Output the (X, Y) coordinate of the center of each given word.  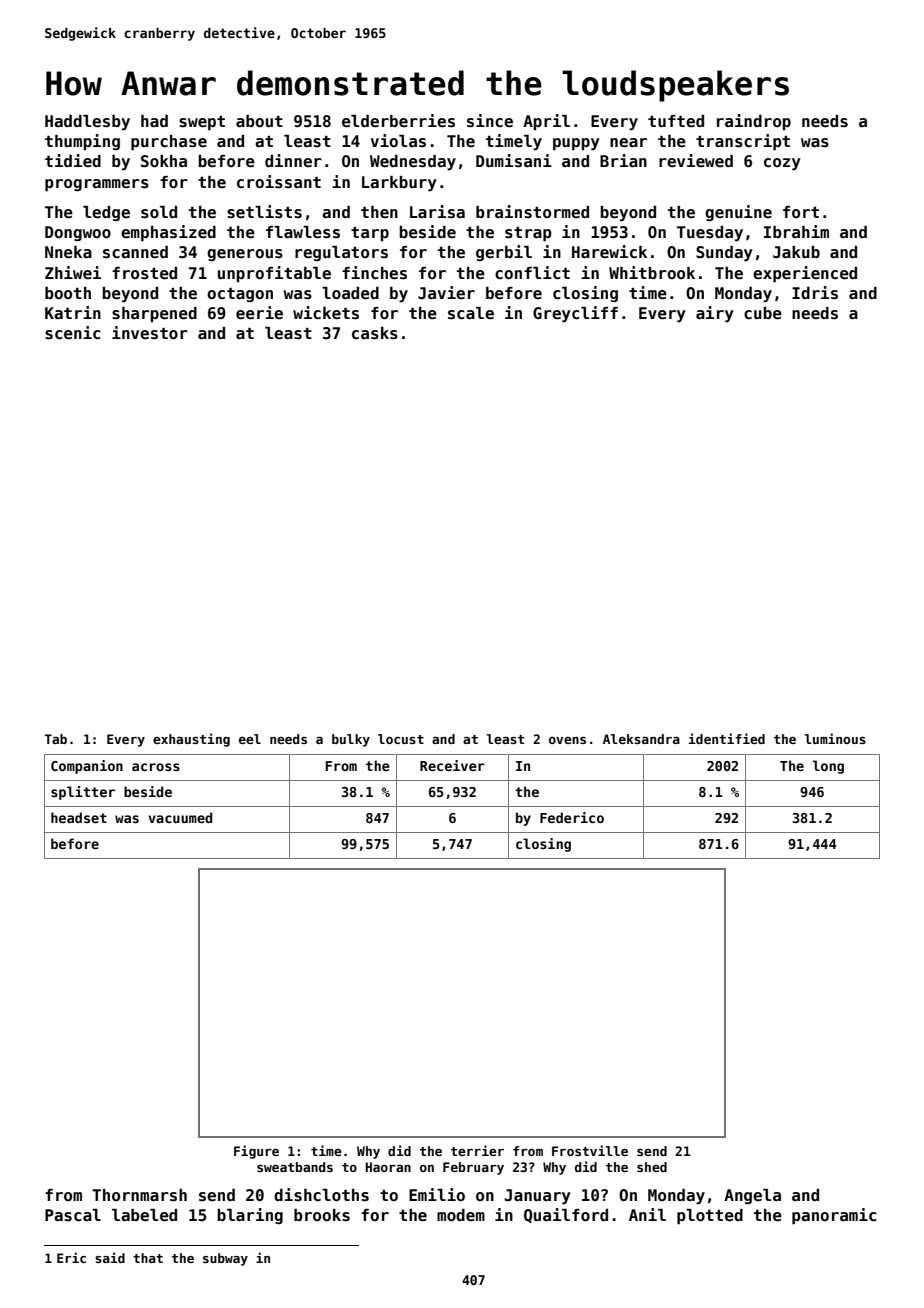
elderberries (398, 121)
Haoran (388, 1167)
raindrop (754, 122)
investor (150, 333)
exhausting (191, 740)
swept (202, 123)
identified (727, 738)
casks (375, 333)
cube (763, 313)
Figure (256, 1152)
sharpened (154, 314)
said (110, 1257)
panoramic (834, 1216)
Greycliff (575, 314)
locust (401, 739)
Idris (815, 293)
